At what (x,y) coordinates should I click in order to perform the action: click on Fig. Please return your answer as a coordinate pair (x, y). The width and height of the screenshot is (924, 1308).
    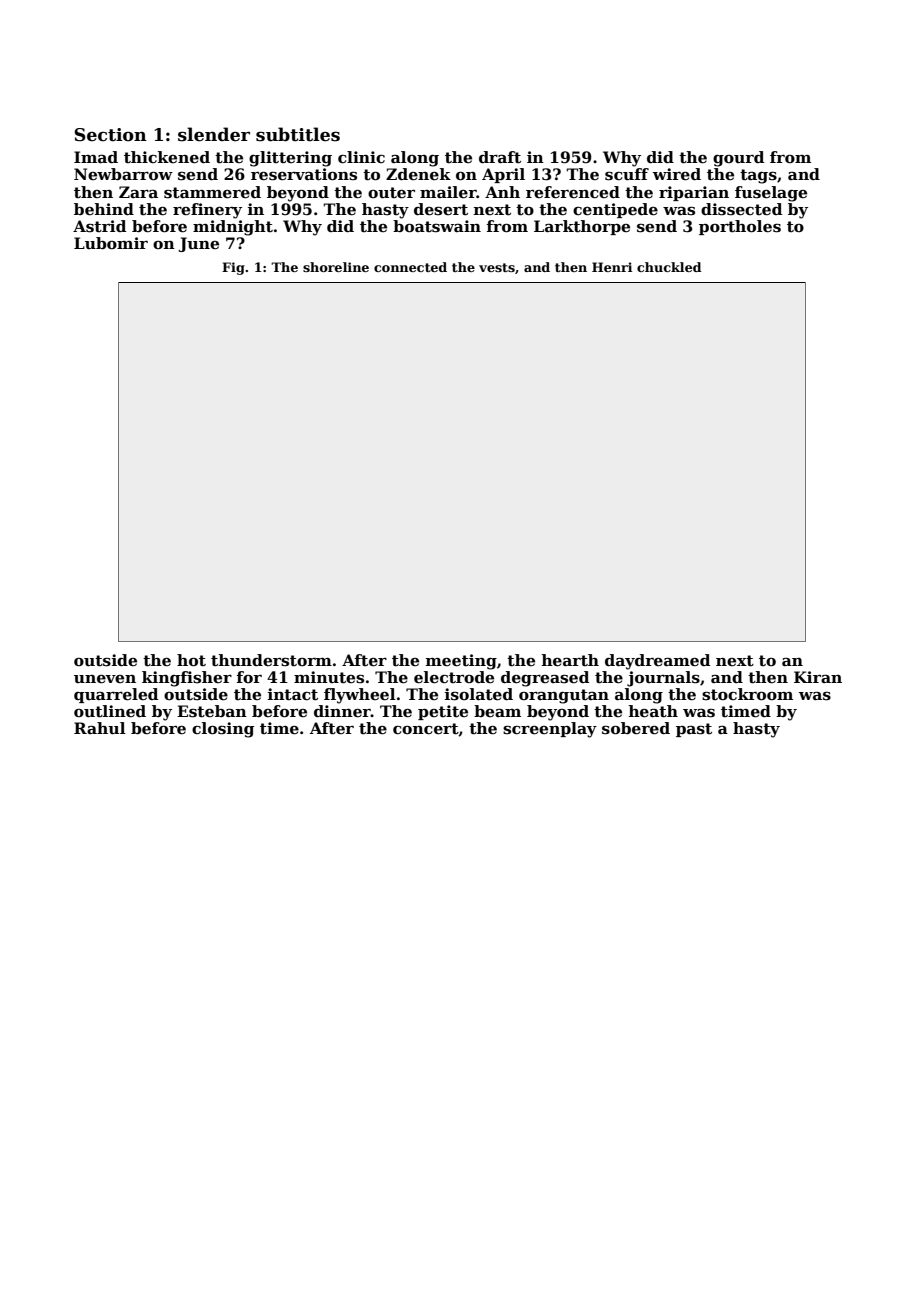
    Looking at the image, I should click on (233, 268).
